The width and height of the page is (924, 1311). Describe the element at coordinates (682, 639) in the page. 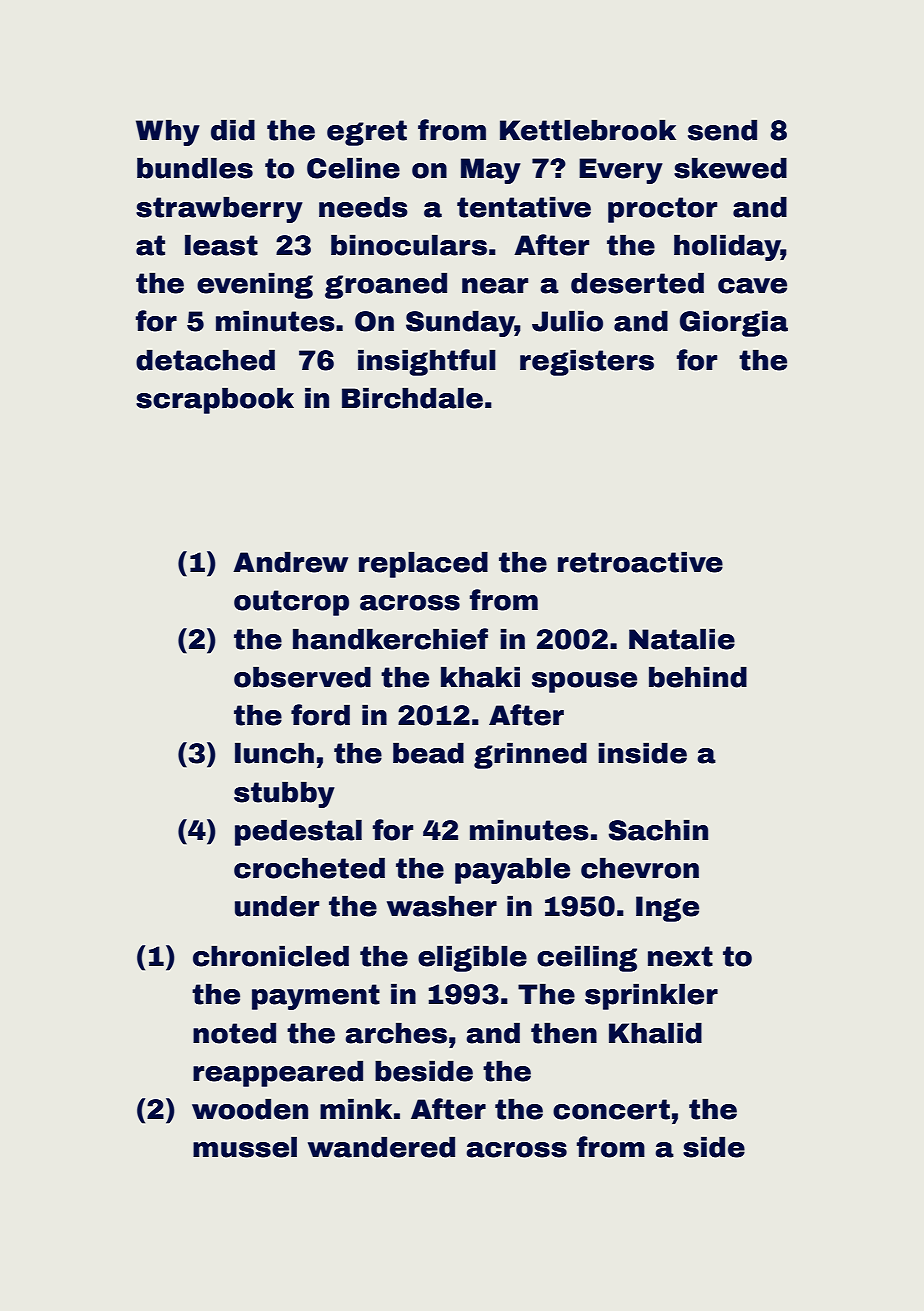

I see `Natalie` at that location.
